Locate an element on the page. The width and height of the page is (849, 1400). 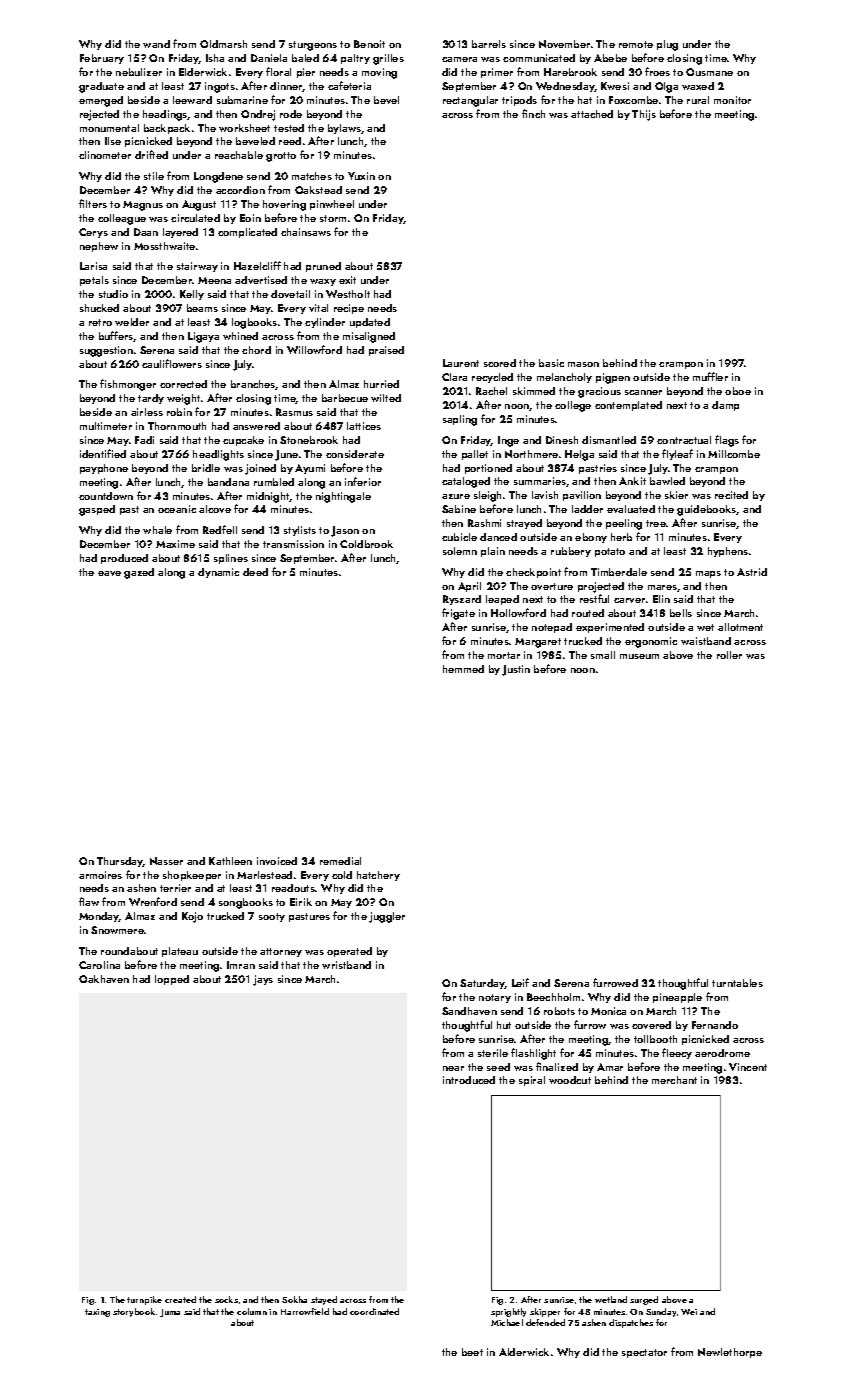
frigate is located at coordinates (458, 614).
